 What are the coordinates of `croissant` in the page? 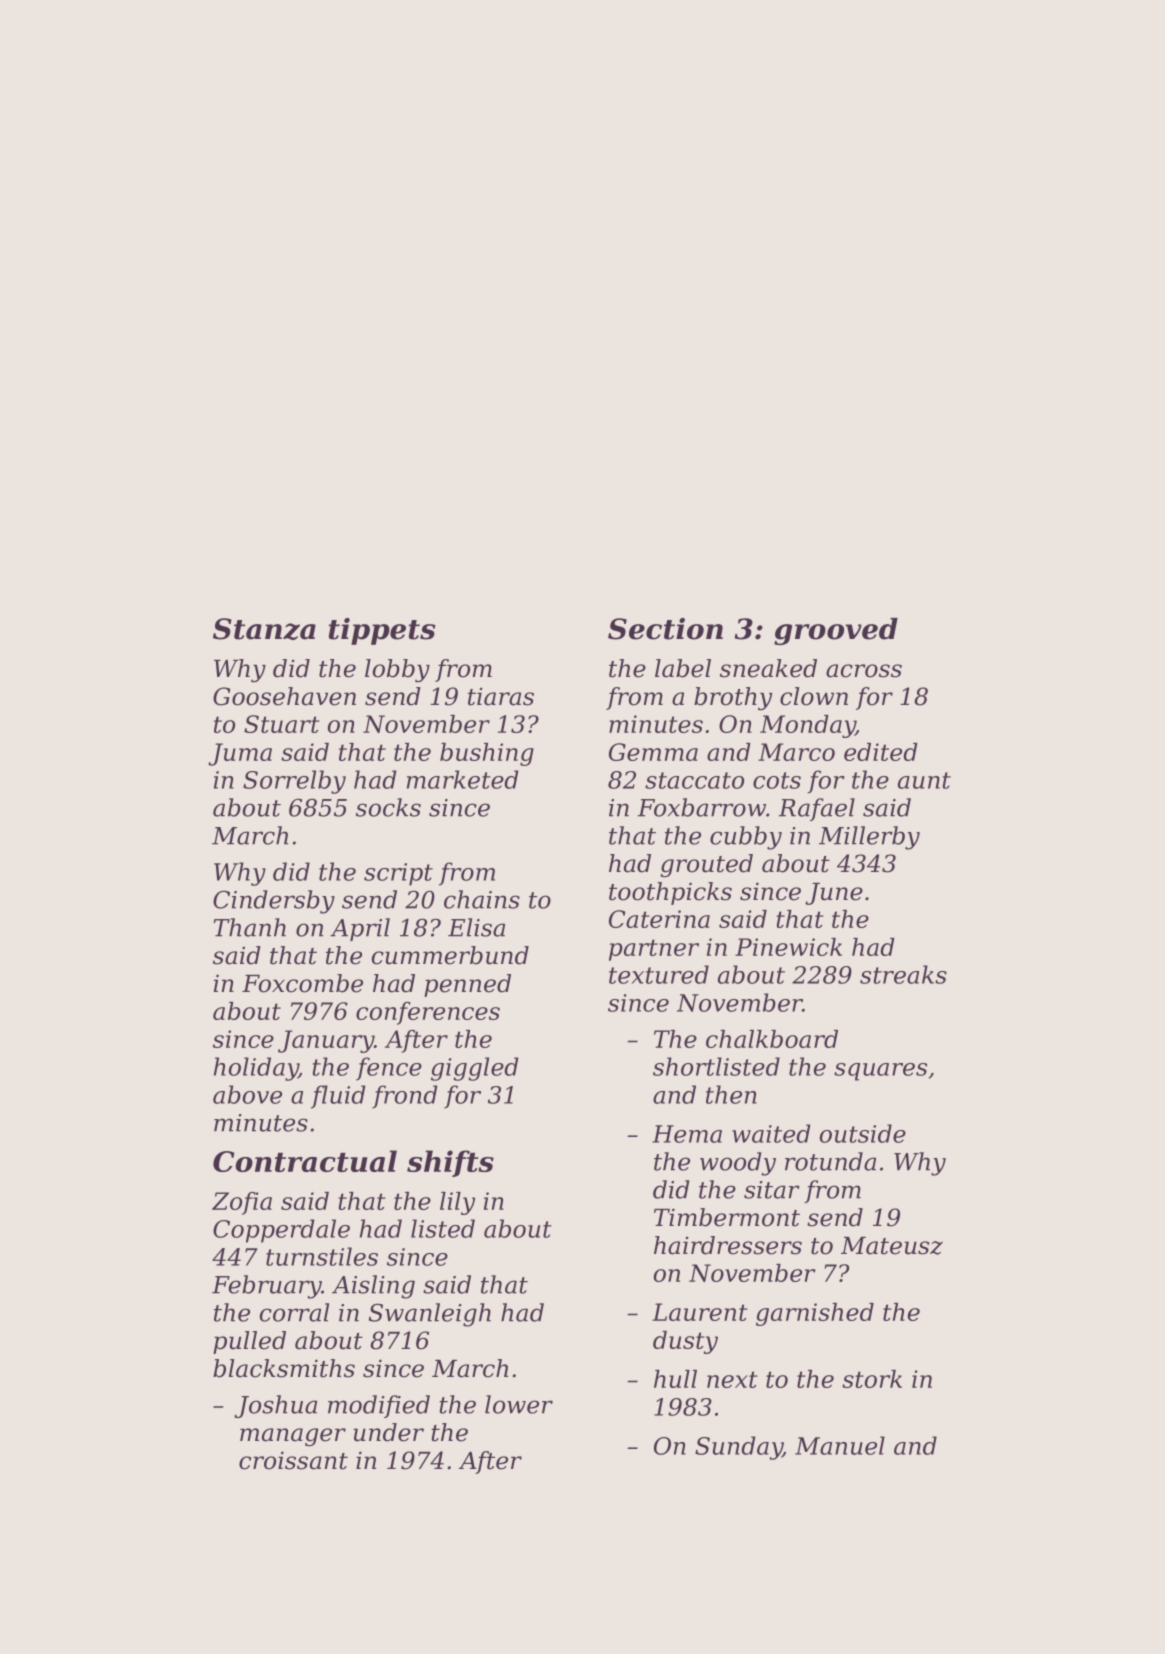 It's located at (293, 1460).
